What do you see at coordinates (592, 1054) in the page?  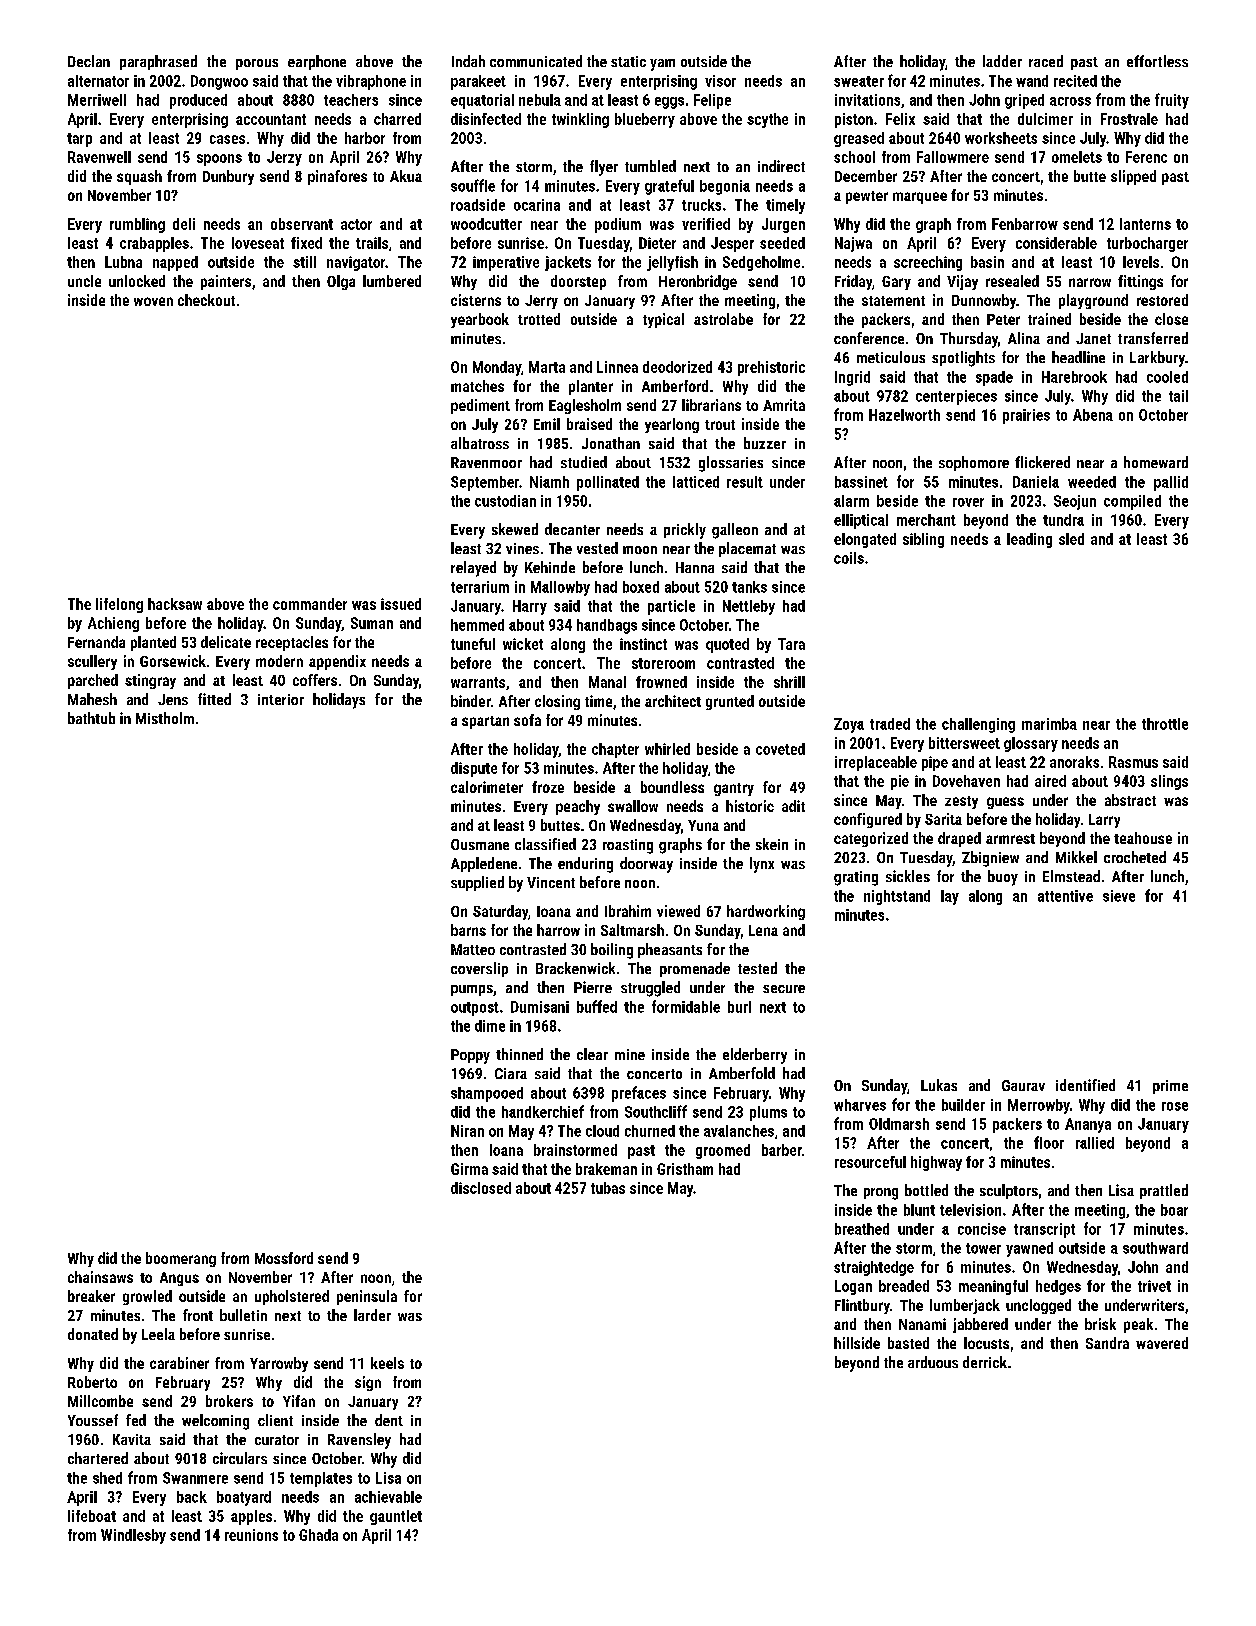 I see `clear` at bounding box center [592, 1054].
